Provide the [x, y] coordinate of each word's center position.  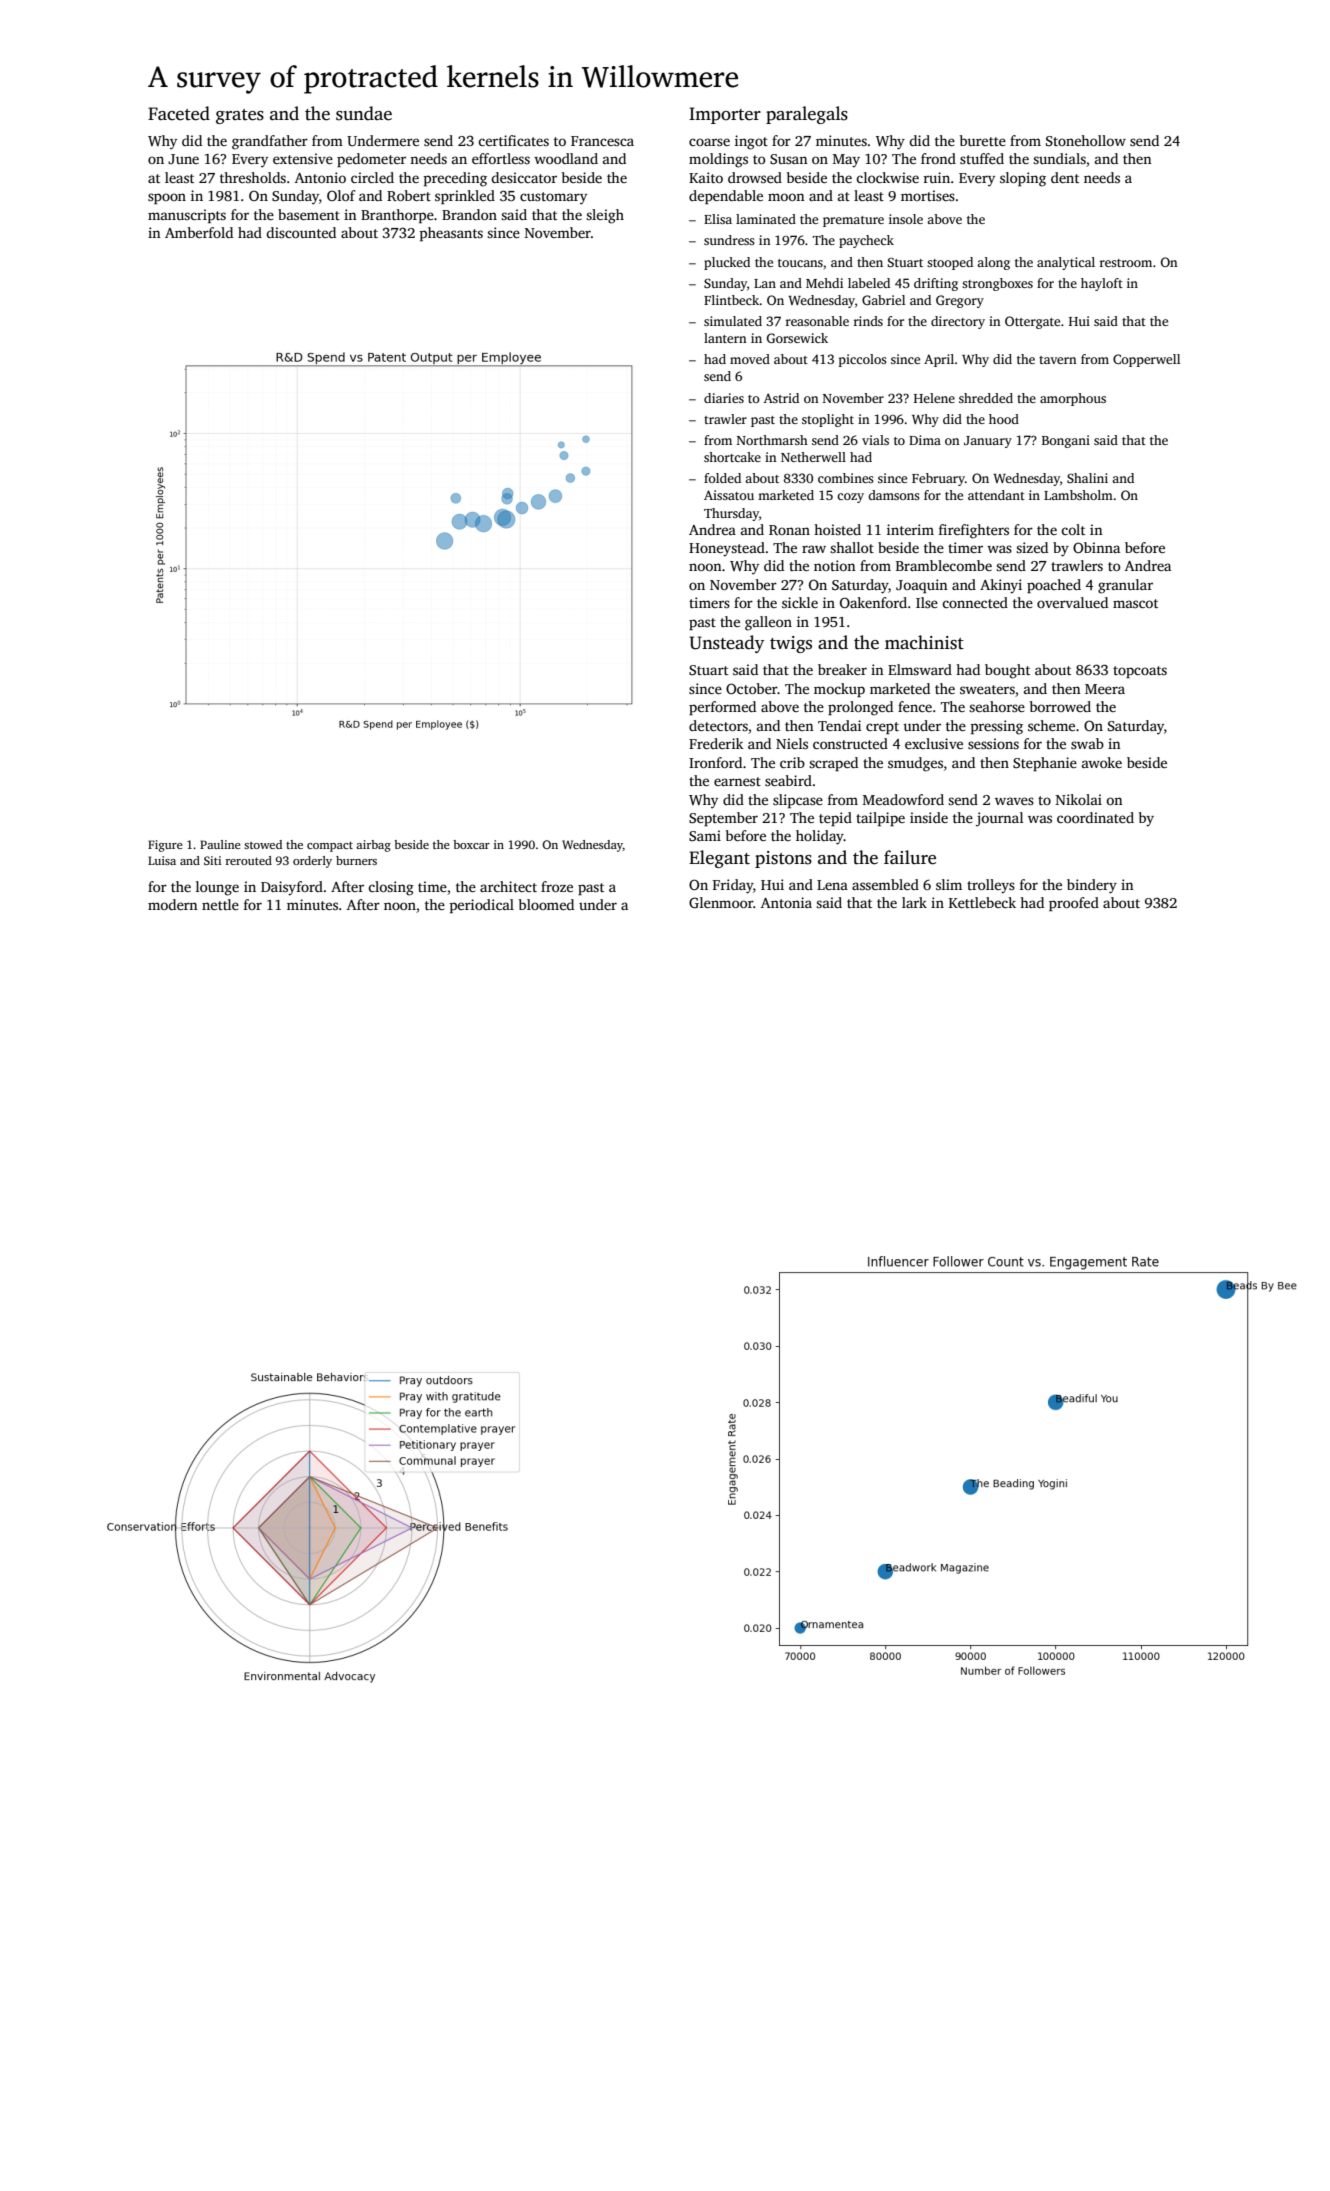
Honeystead [727, 549]
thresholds [253, 177]
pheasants [451, 234]
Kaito [706, 177]
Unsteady [727, 644]
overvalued [1072, 602]
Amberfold [199, 232]
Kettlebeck [982, 902]
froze [557, 886]
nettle [220, 904]
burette [983, 140]
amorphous [1073, 399]
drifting [936, 284]
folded [722, 478]
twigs [791, 644]
